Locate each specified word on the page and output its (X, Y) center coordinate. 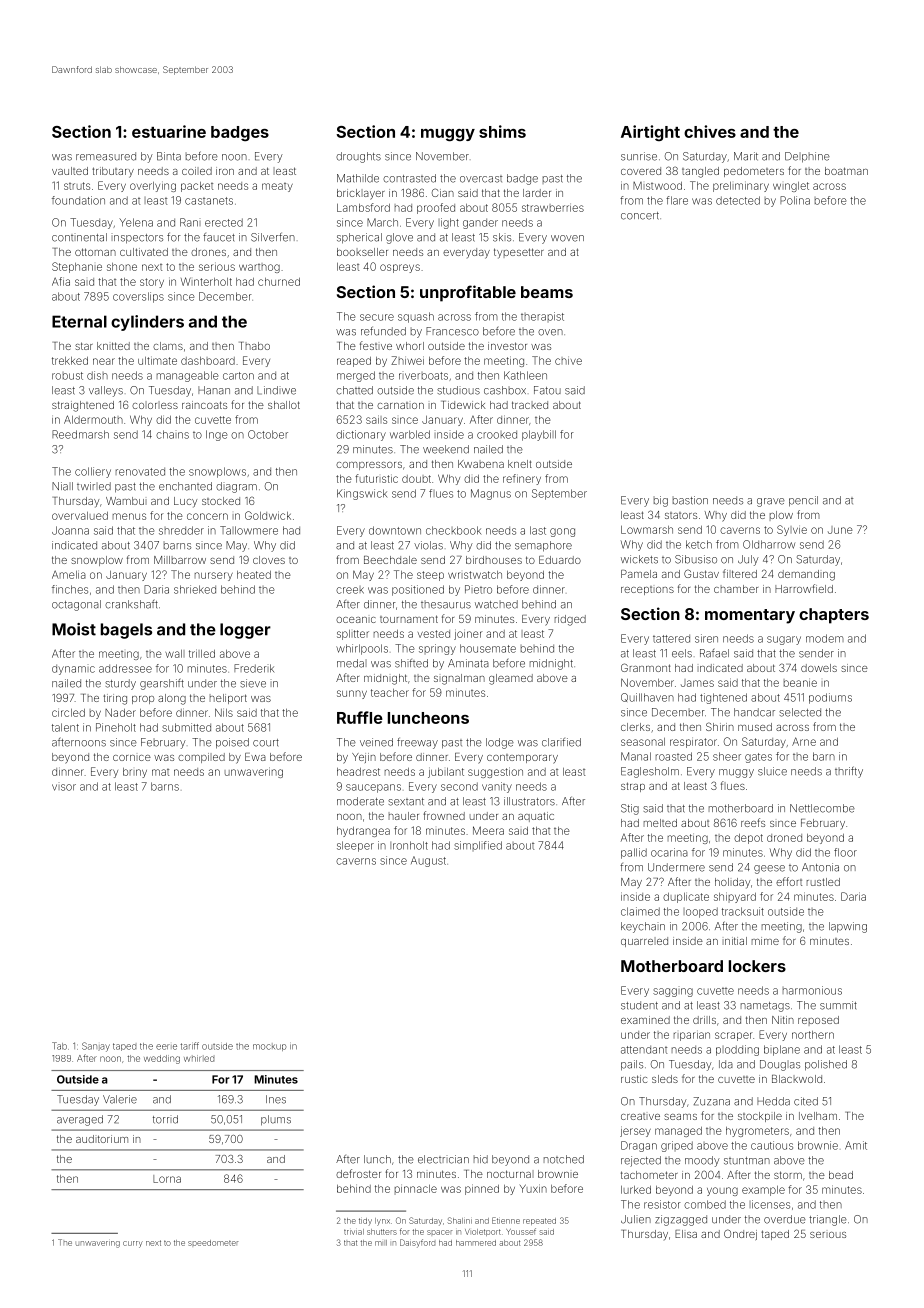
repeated (539, 1221)
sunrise (639, 156)
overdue (785, 1219)
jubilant (446, 772)
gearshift (162, 684)
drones (208, 252)
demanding (806, 575)
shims (502, 131)
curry (133, 1244)
